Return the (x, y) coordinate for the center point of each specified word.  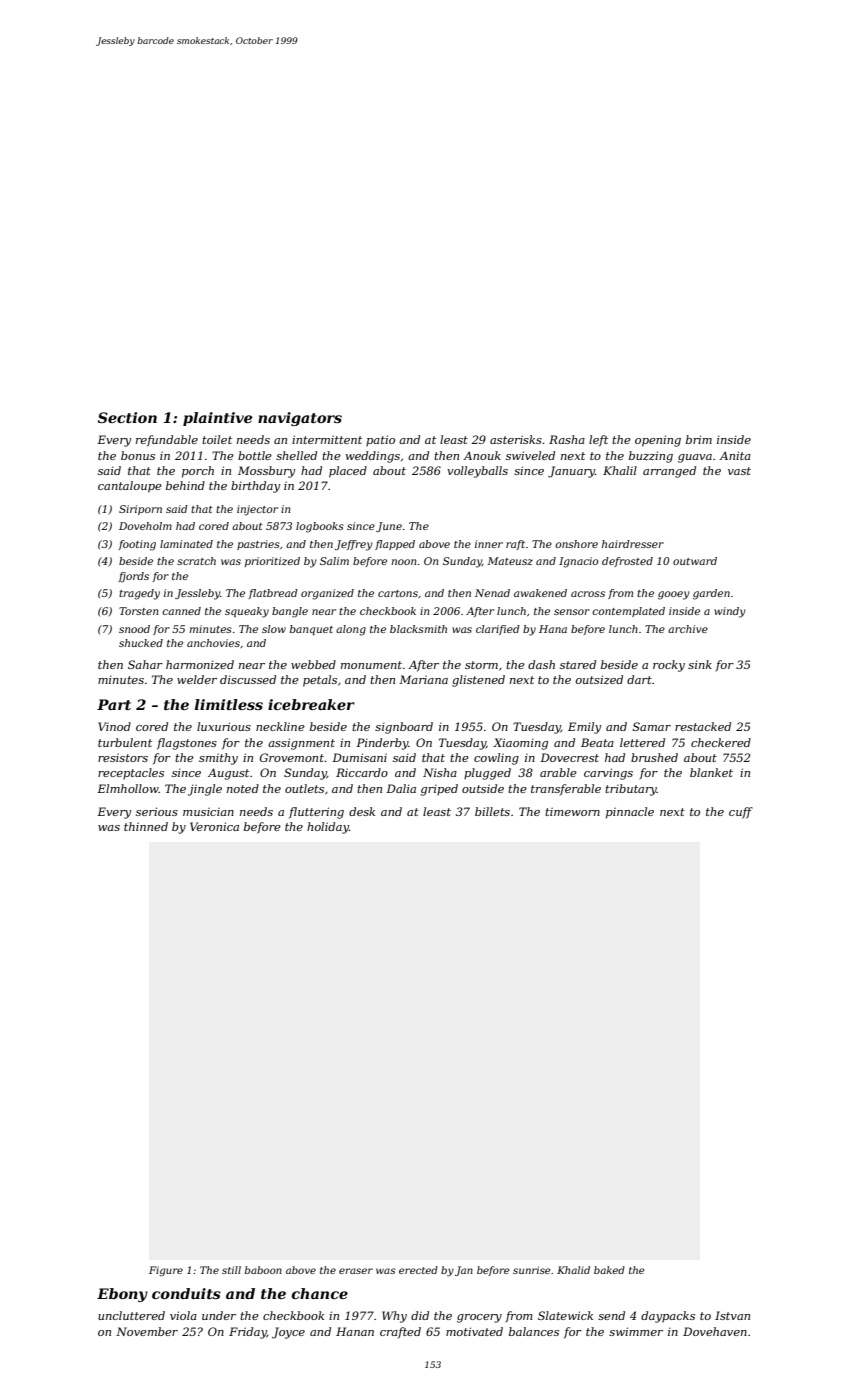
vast (739, 471)
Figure (166, 1271)
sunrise (531, 1270)
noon (404, 562)
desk (362, 811)
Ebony (122, 1295)
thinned (146, 826)
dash (541, 664)
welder (197, 679)
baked (609, 1270)
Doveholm (145, 526)
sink (700, 664)
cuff (741, 813)
